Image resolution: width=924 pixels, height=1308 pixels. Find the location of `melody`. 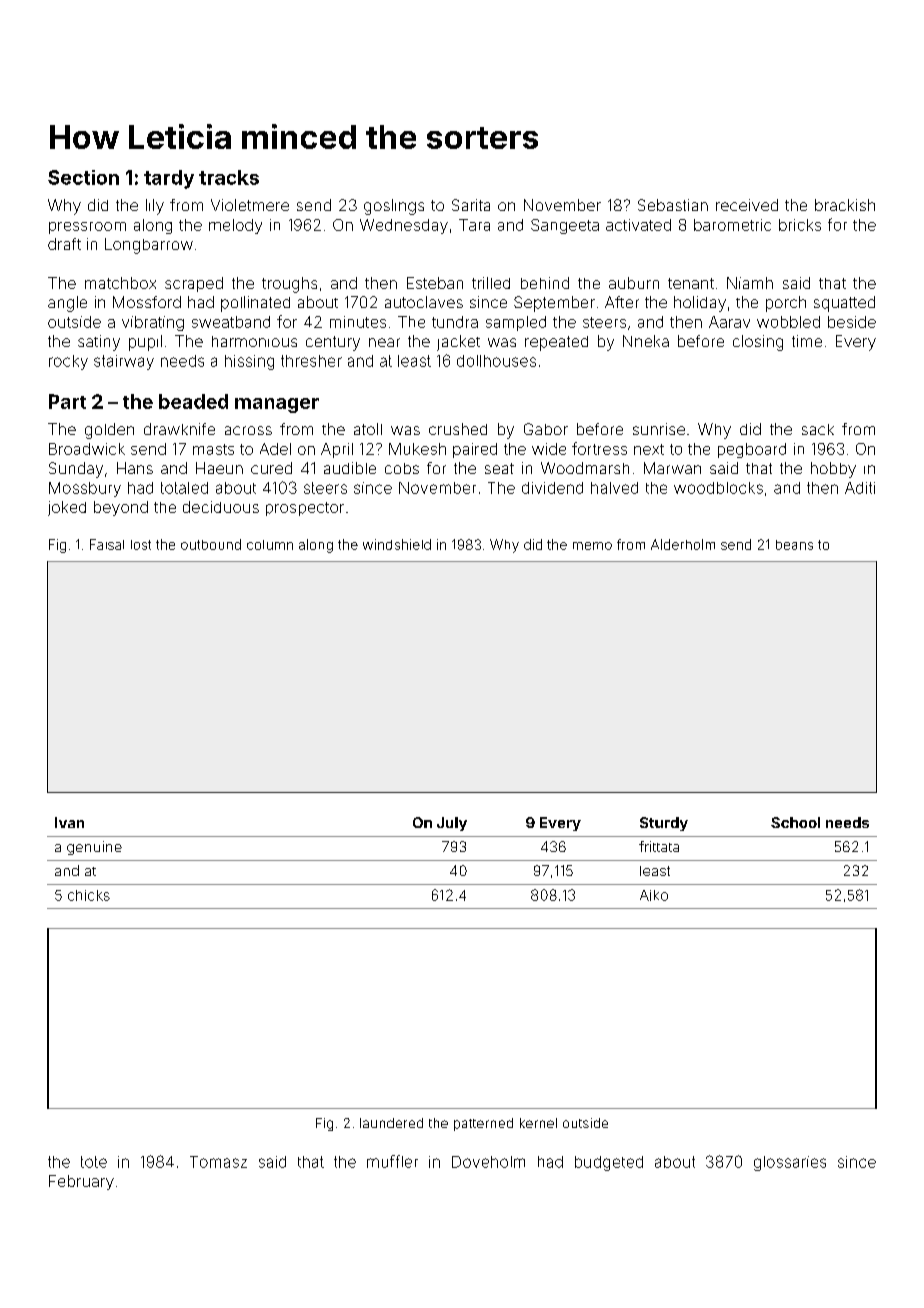

melody is located at coordinates (235, 226).
